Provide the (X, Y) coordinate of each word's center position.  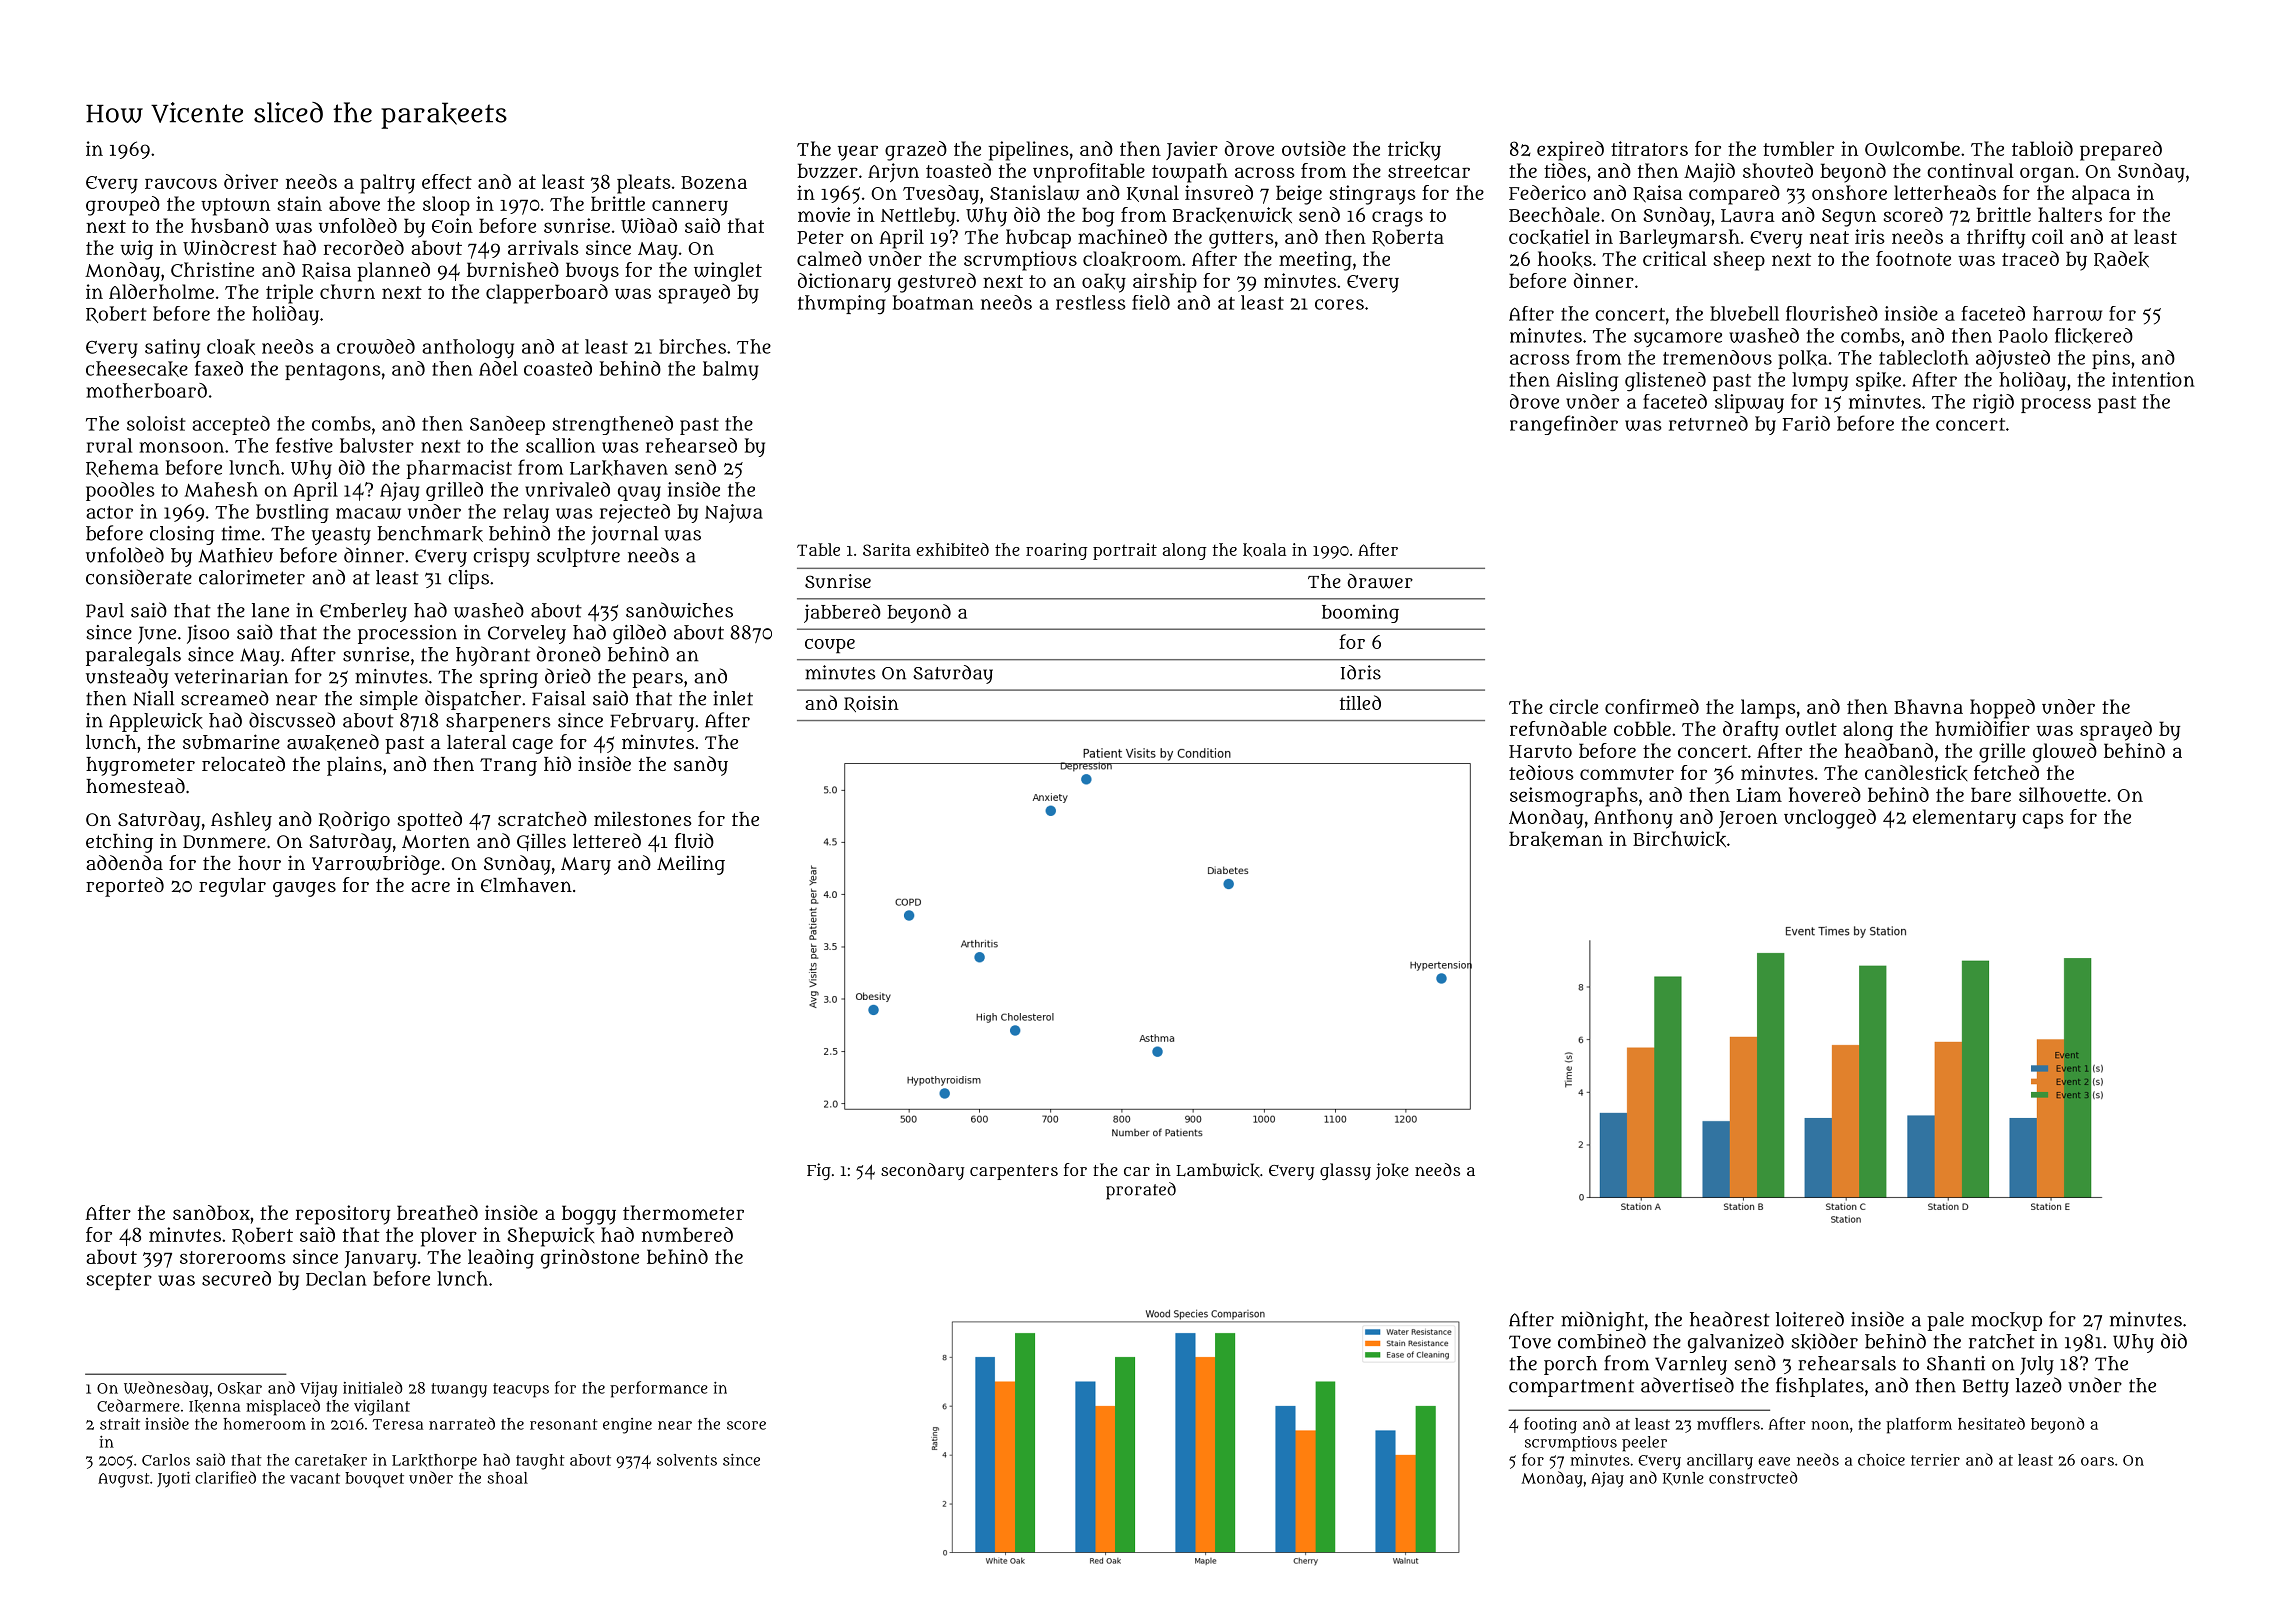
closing (182, 535)
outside (1314, 148)
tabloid (2042, 148)
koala (1264, 550)
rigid (1993, 404)
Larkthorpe (434, 1462)
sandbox (211, 1212)
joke (1392, 1171)
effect (447, 181)
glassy (1345, 1171)
